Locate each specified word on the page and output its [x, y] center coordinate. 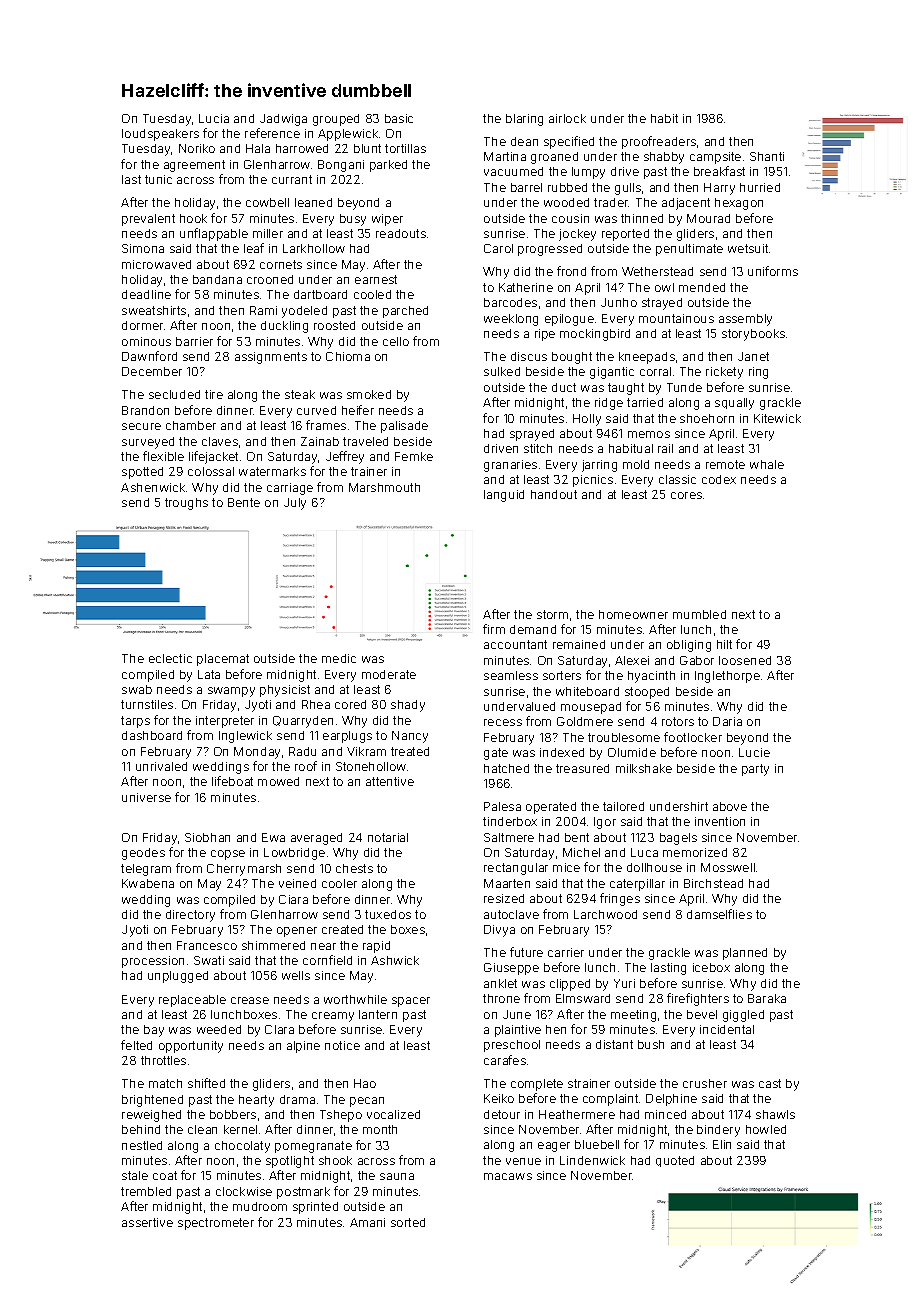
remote [725, 464]
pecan [367, 1102]
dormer [142, 325]
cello [396, 341]
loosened [745, 660]
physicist [285, 691]
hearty [256, 1101]
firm [494, 629]
